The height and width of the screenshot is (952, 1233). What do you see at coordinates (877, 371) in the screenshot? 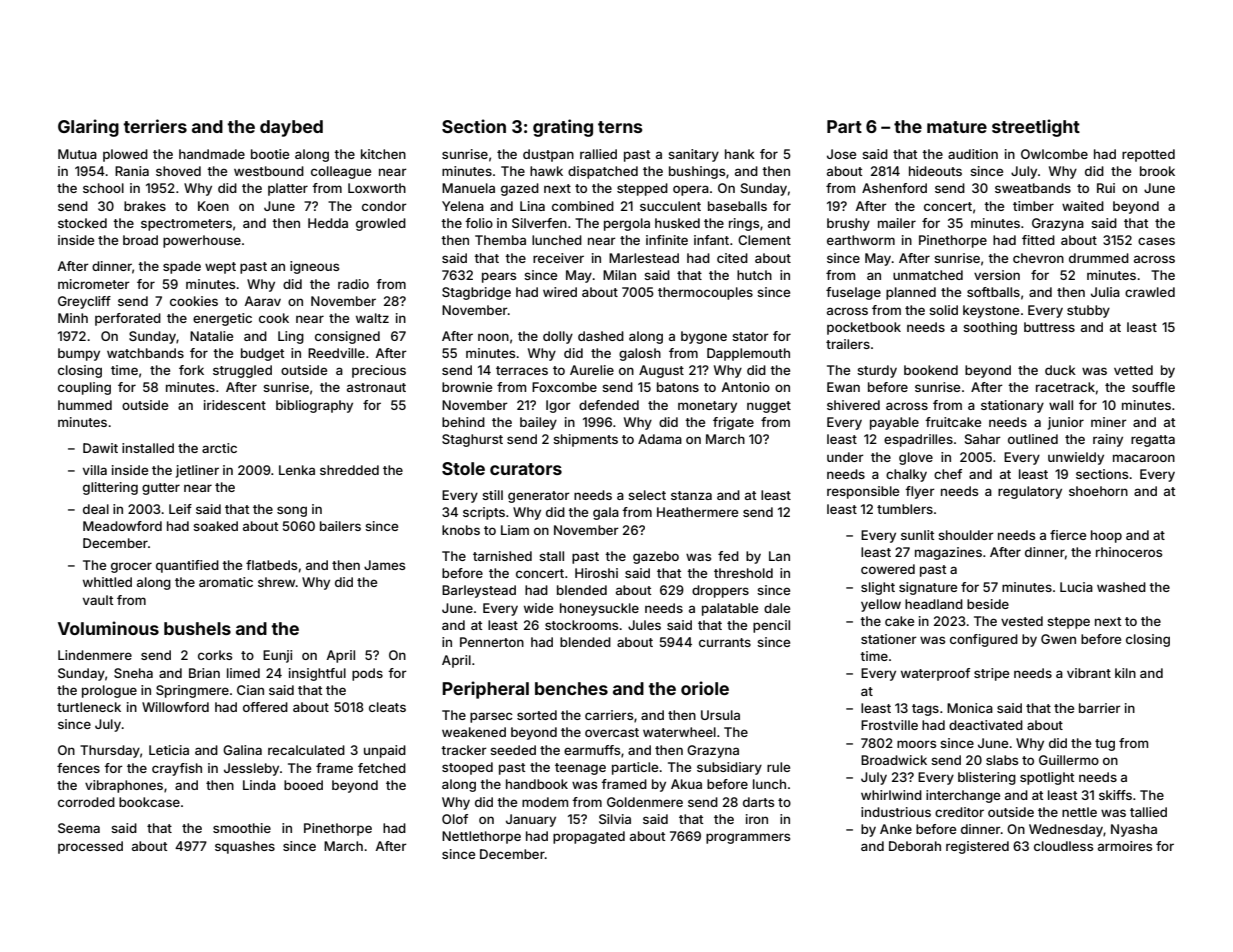
I see `sturdy` at bounding box center [877, 371].
